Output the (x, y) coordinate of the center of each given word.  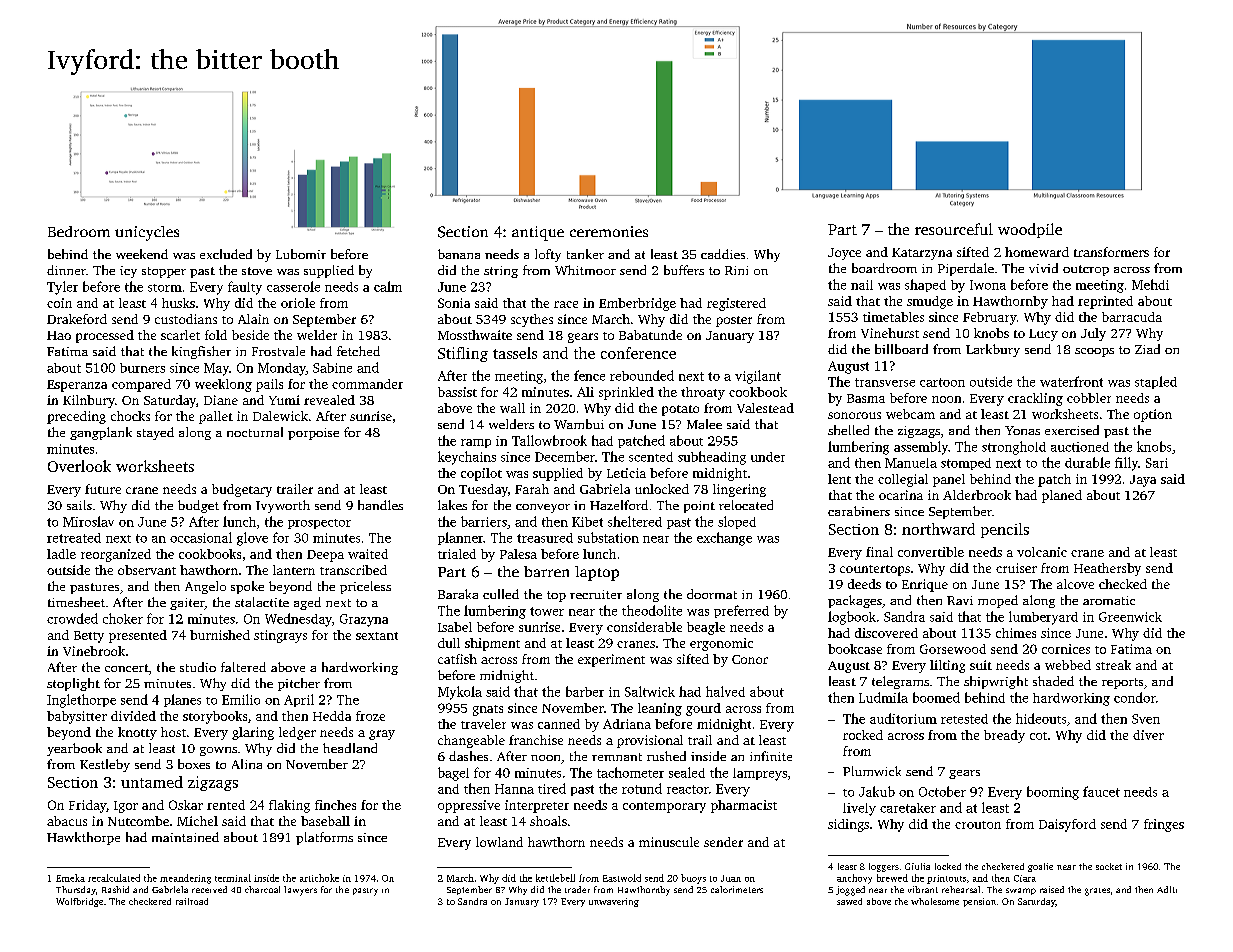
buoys (693, 879)
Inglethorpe (81, 701)
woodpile (1030, 230)
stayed (155, 433)
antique (538, 233)
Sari (1157, 463)
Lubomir (301, 254)
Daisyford (1067, 825)
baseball (325, 821)
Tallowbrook (549, 440)
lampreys (760, 774)
